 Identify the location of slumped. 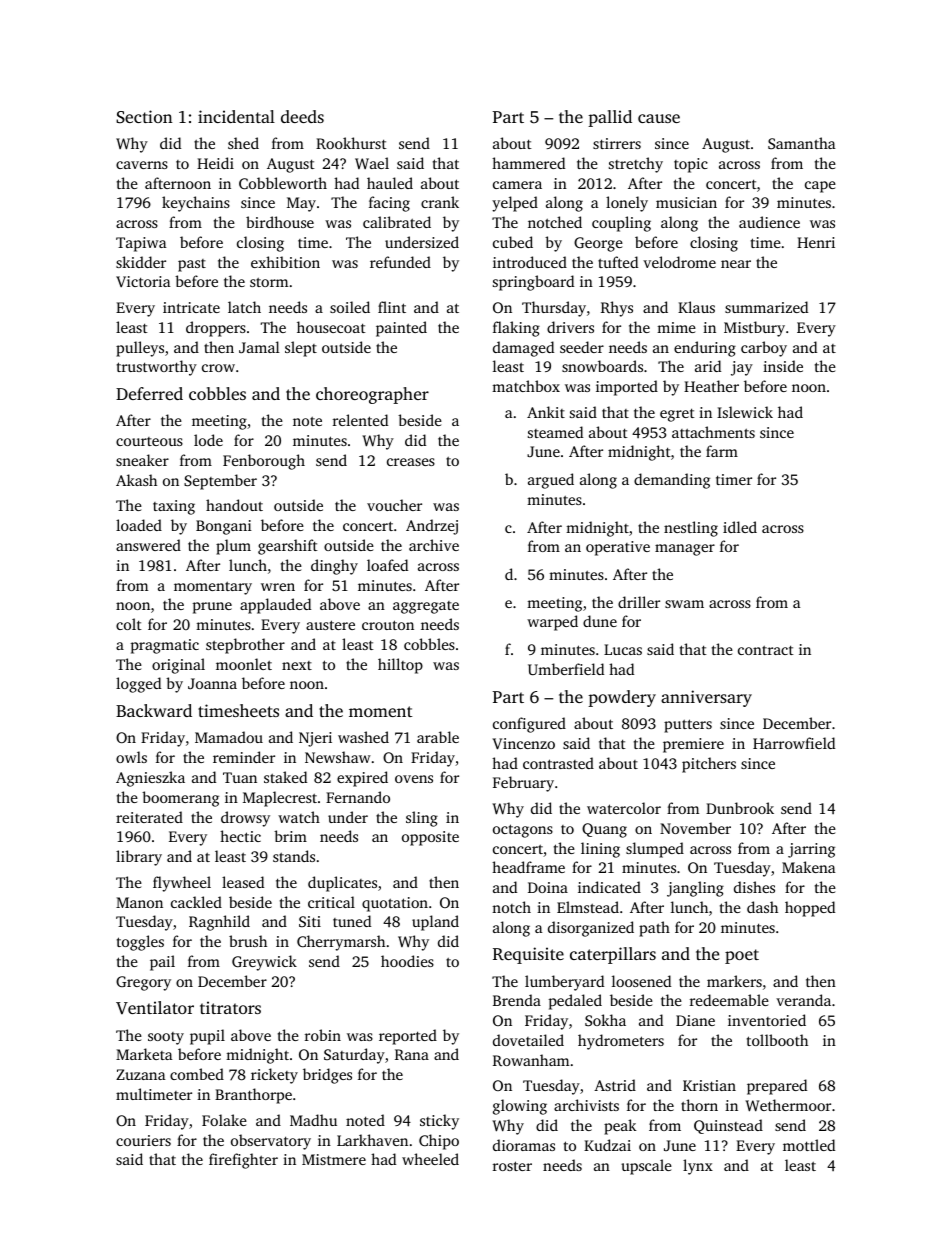
(655, 850).
